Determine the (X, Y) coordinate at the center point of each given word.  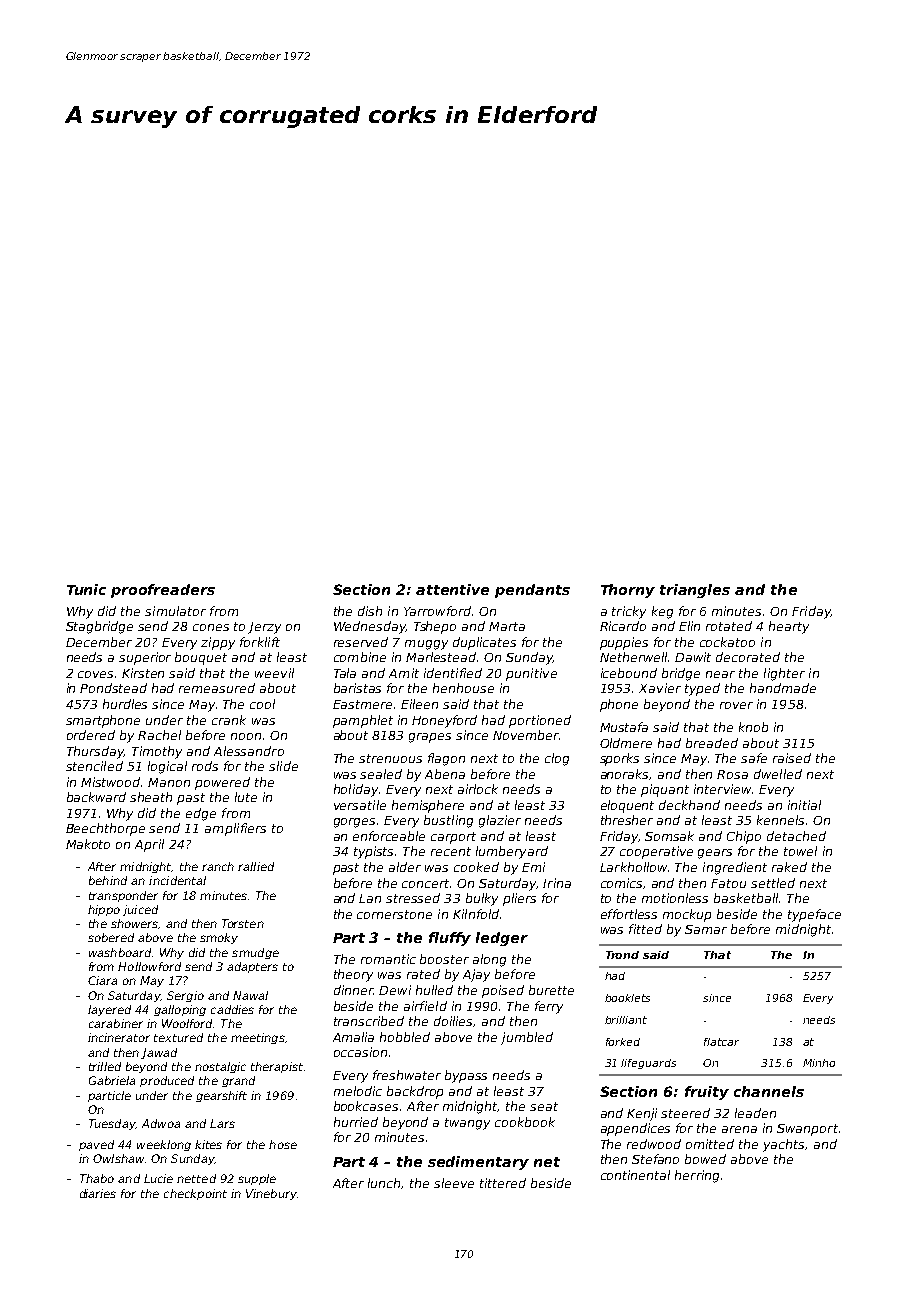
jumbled (527, 1038)
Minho (819, 1063)
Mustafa (624, 727)
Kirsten (143, 673)
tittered (503, 1183)
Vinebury (271, 1194)
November (526, 735)
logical (167, 767)
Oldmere (626, 743)
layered (109, 1010)
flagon (446, 759)
